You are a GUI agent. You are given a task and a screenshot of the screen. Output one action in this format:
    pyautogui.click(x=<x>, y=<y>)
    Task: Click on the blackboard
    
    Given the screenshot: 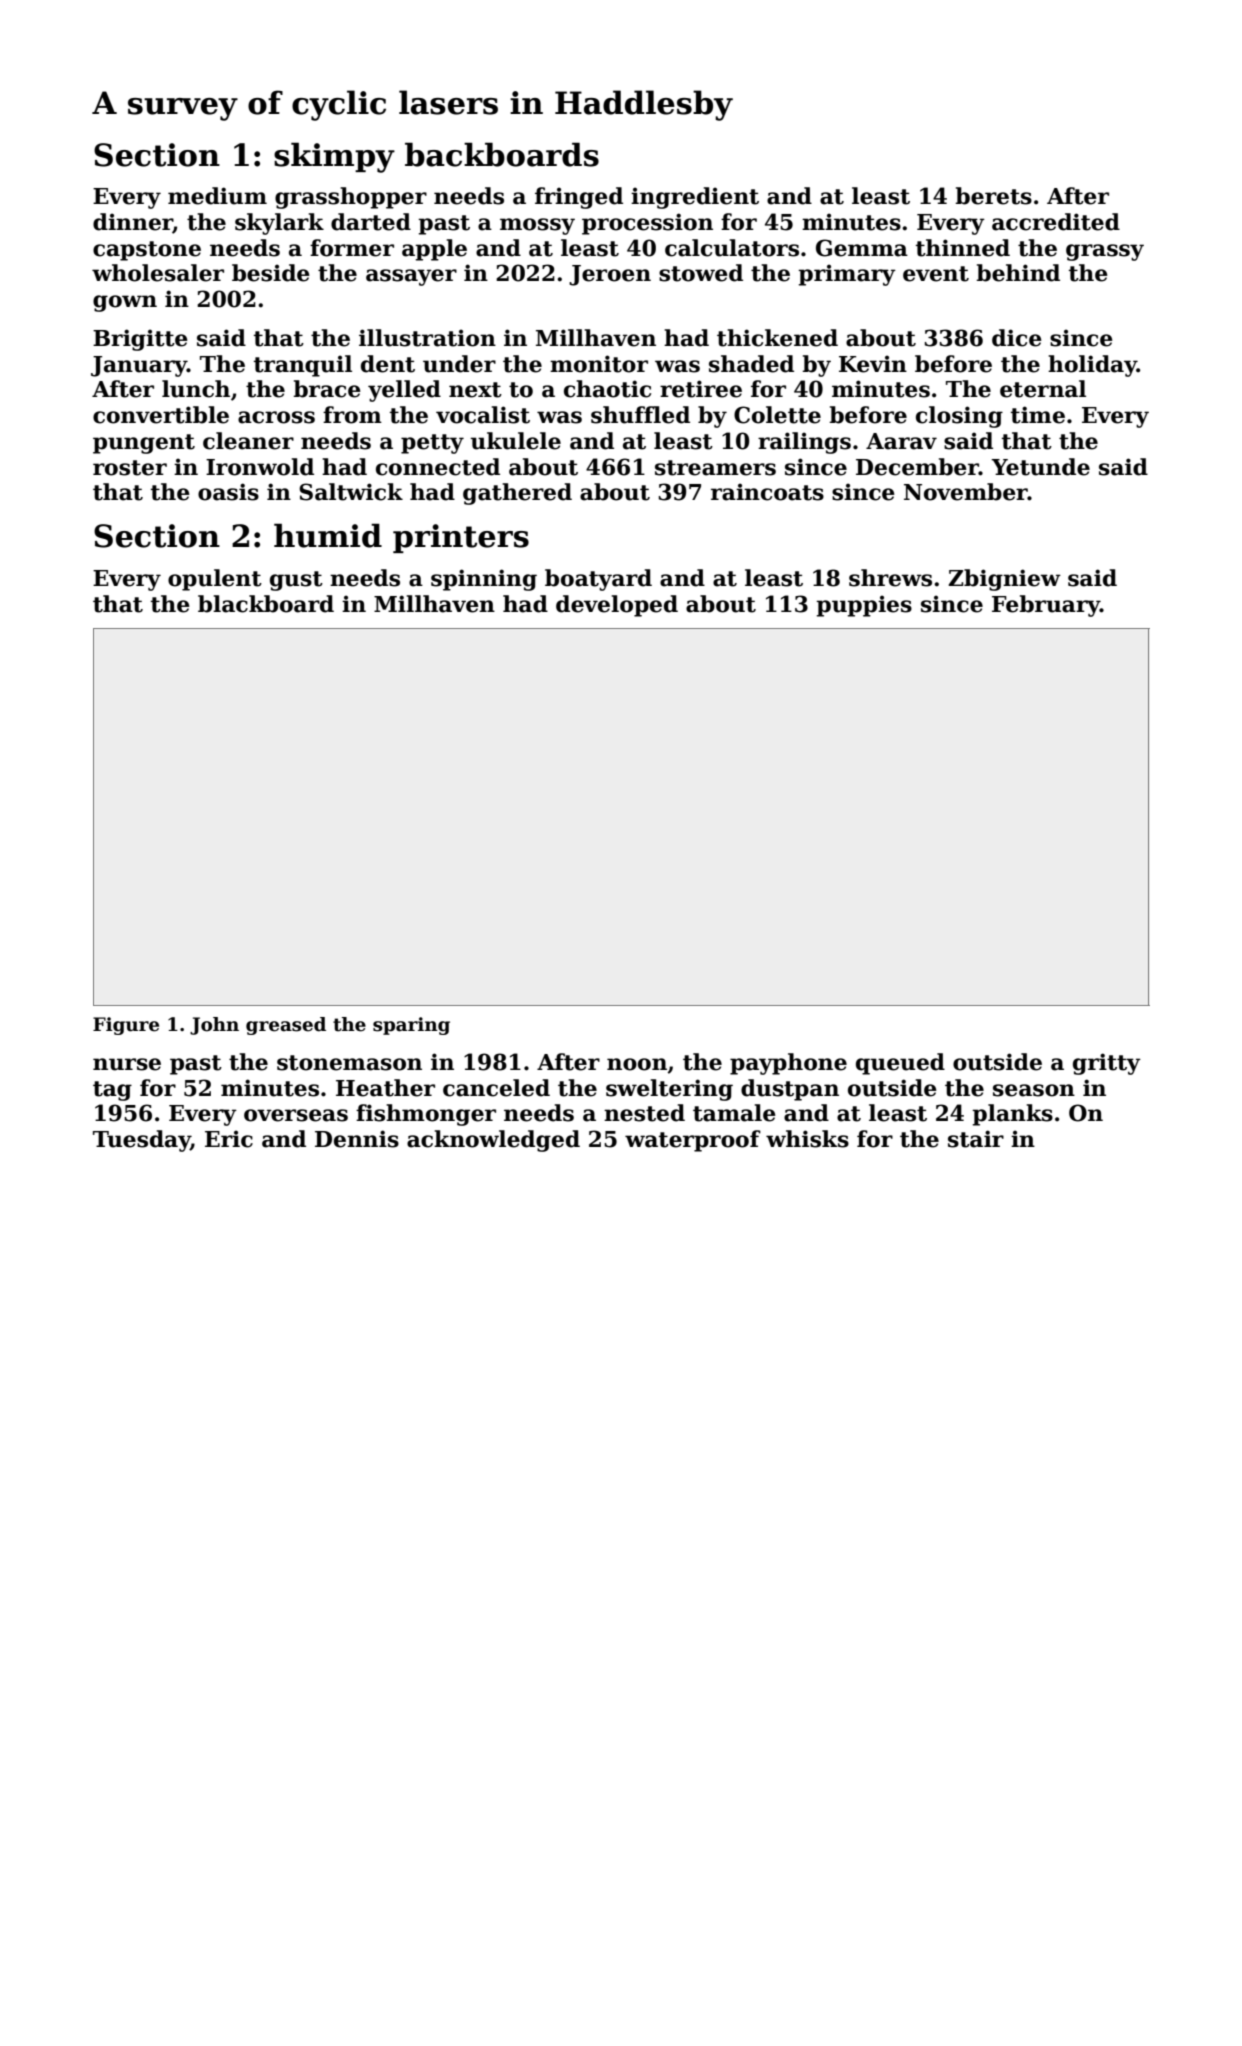 What is the action you would take?
    pyautogui.click(x=266, y=604)
